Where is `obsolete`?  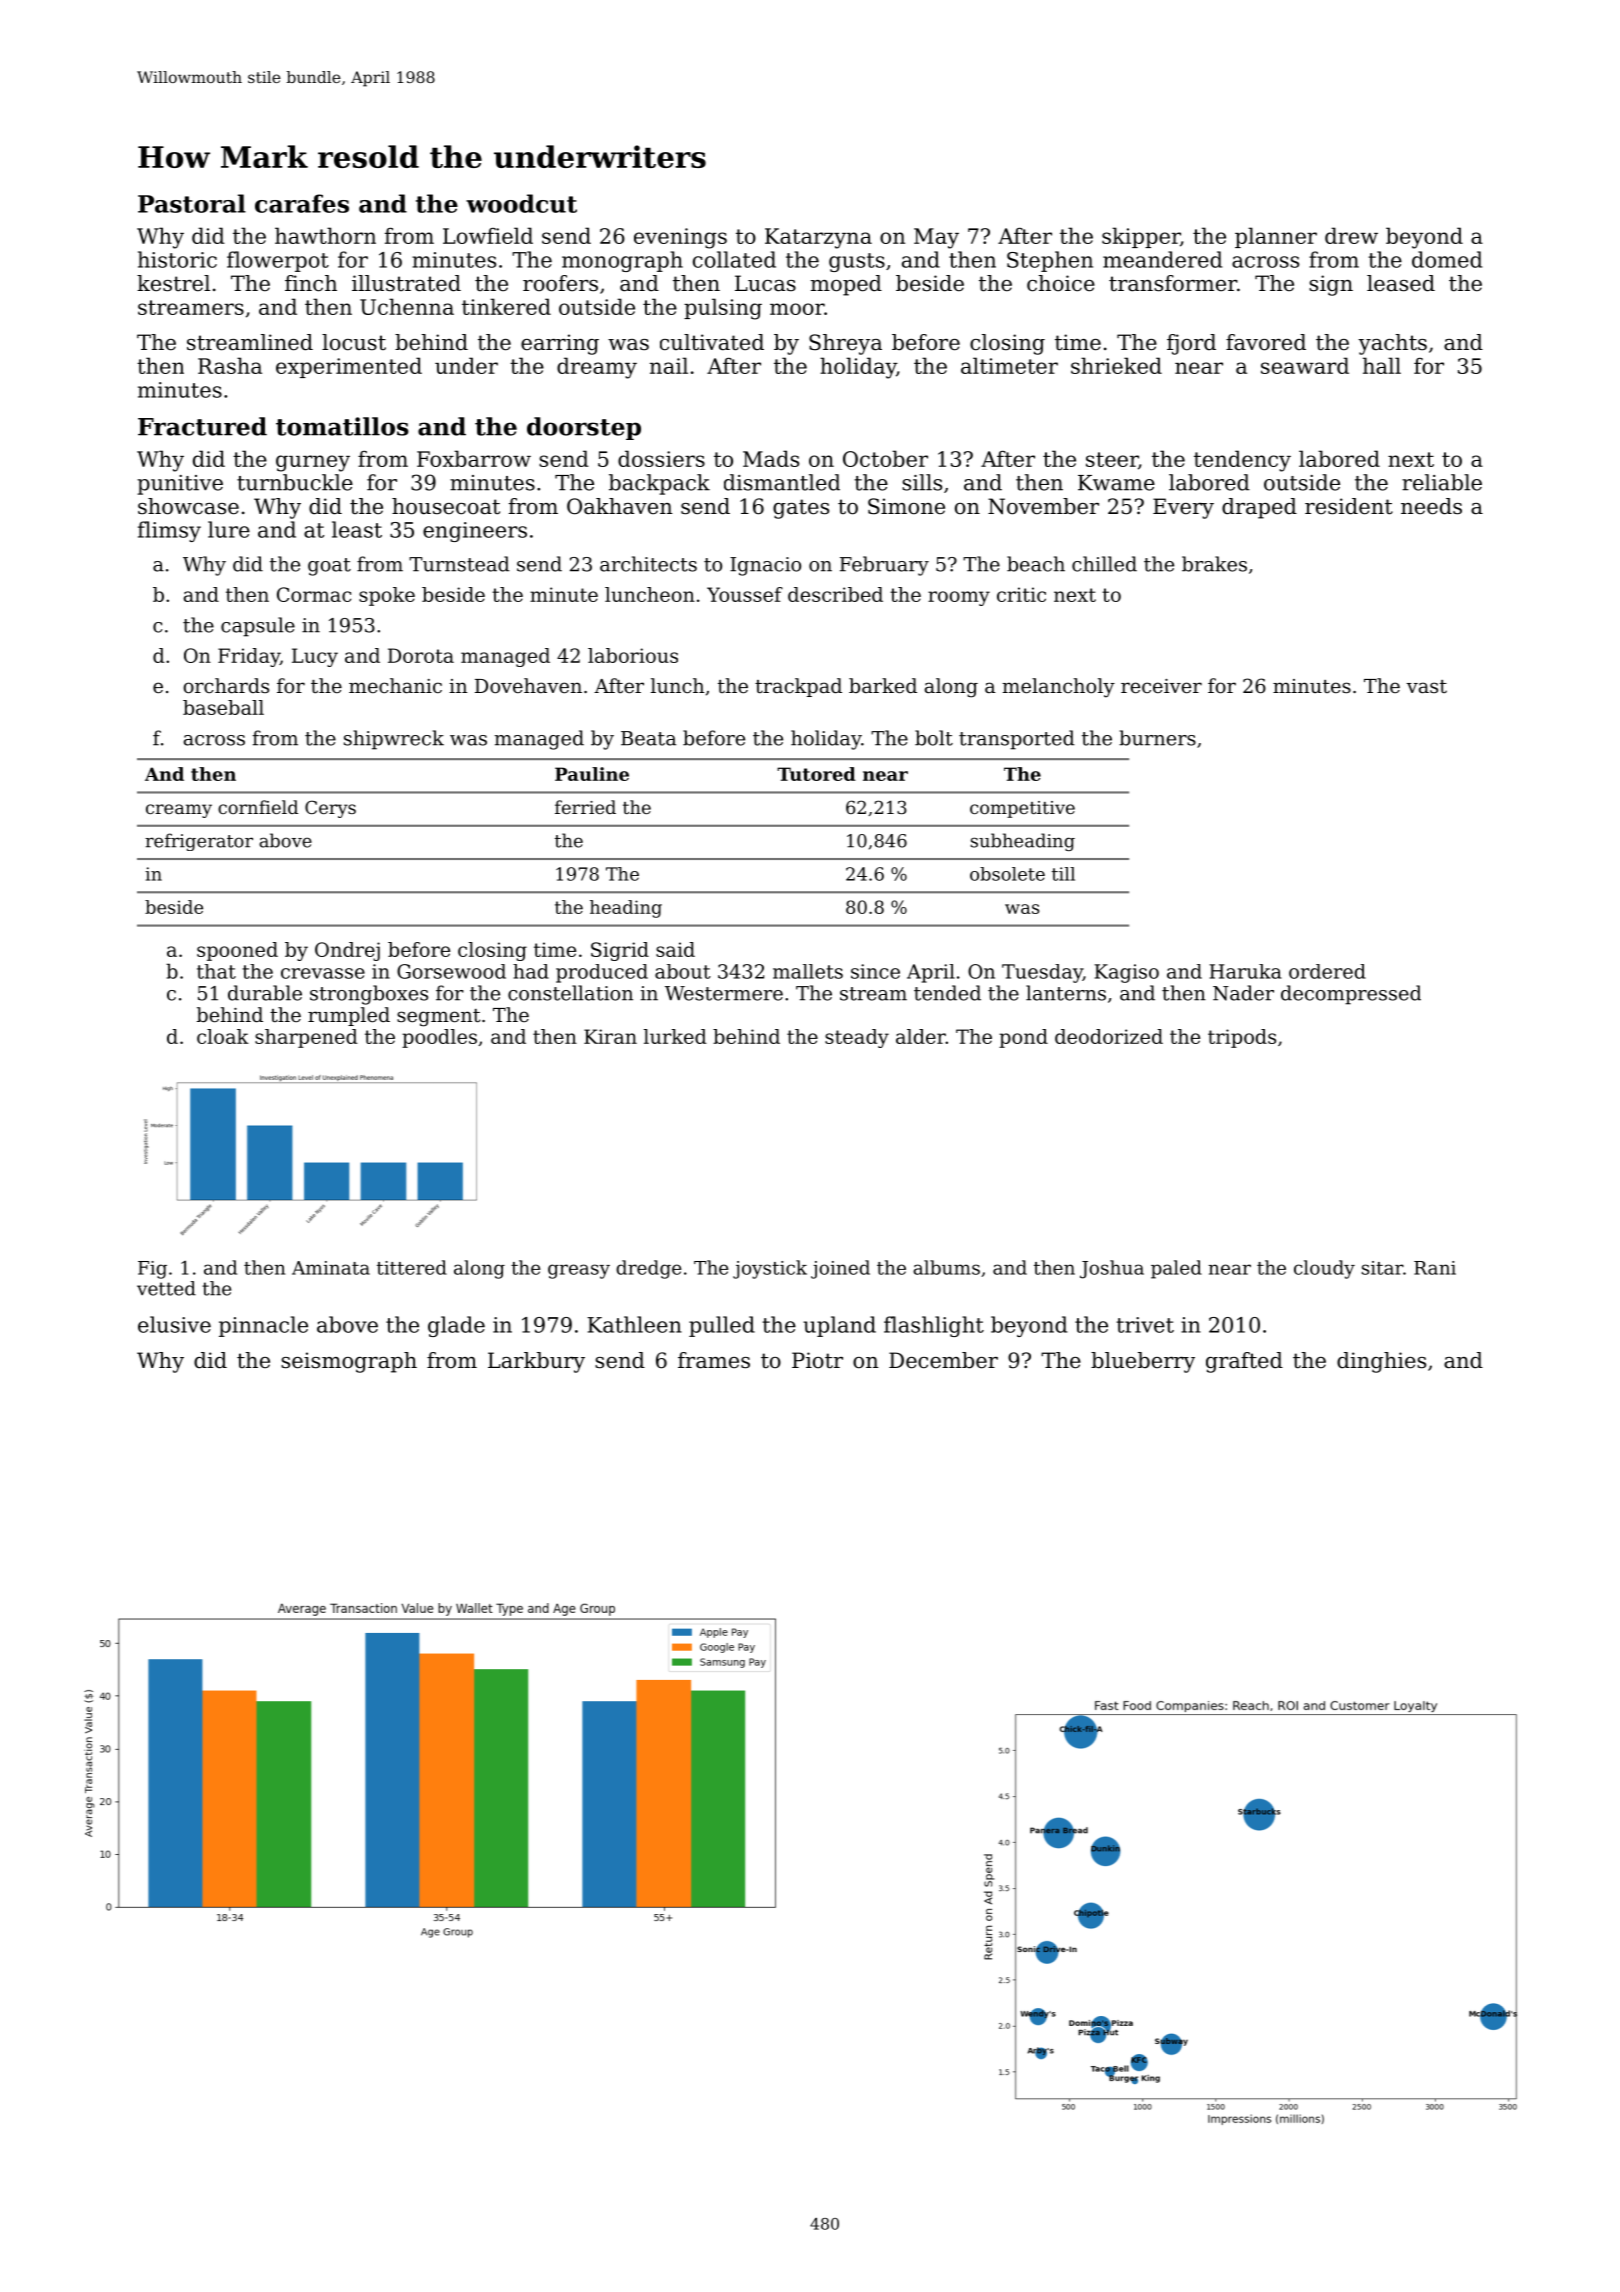 obsolete is located at coordinates (1007, 874).
